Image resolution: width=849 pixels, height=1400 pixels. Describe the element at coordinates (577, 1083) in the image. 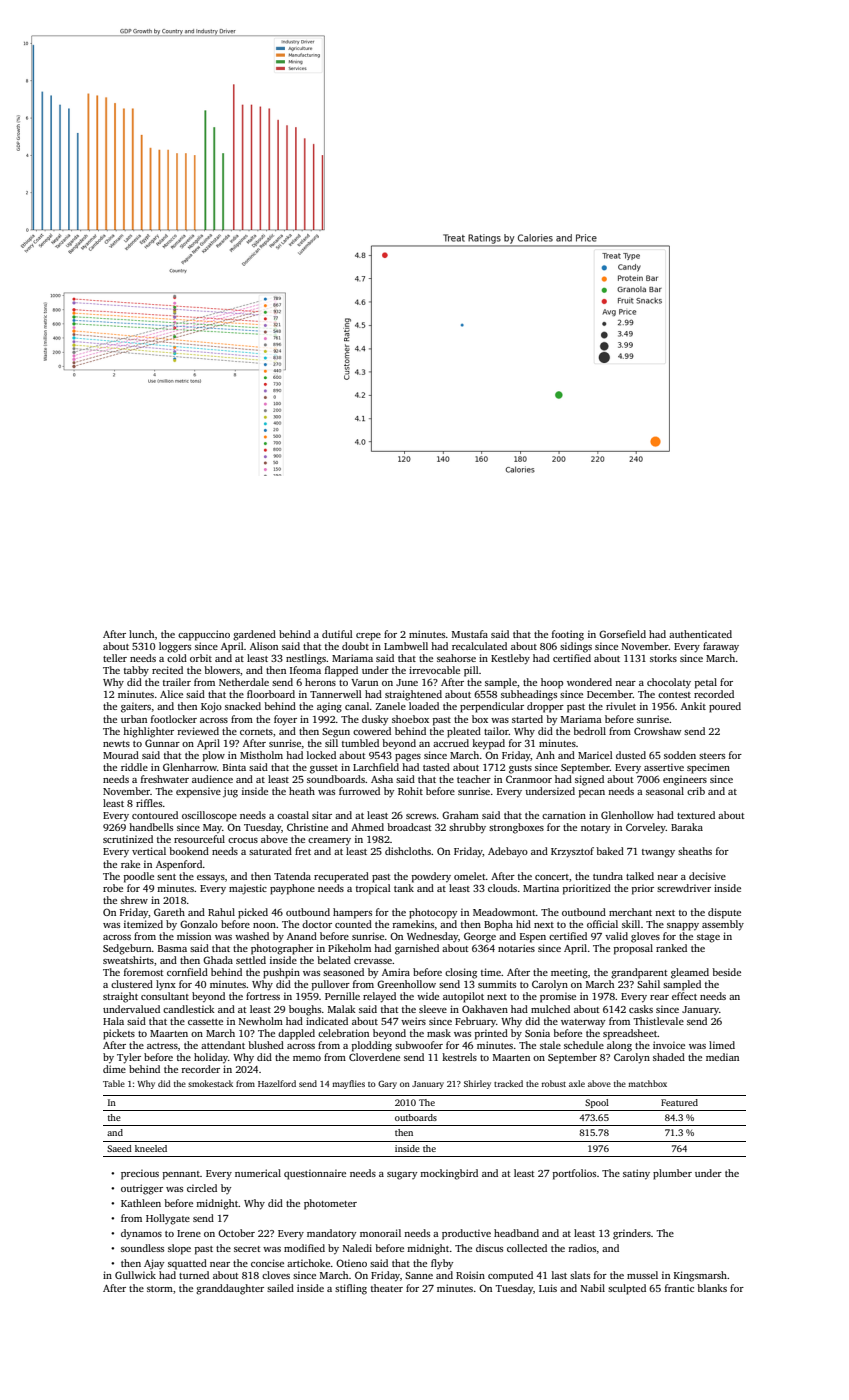

I see `axle` at that location.
